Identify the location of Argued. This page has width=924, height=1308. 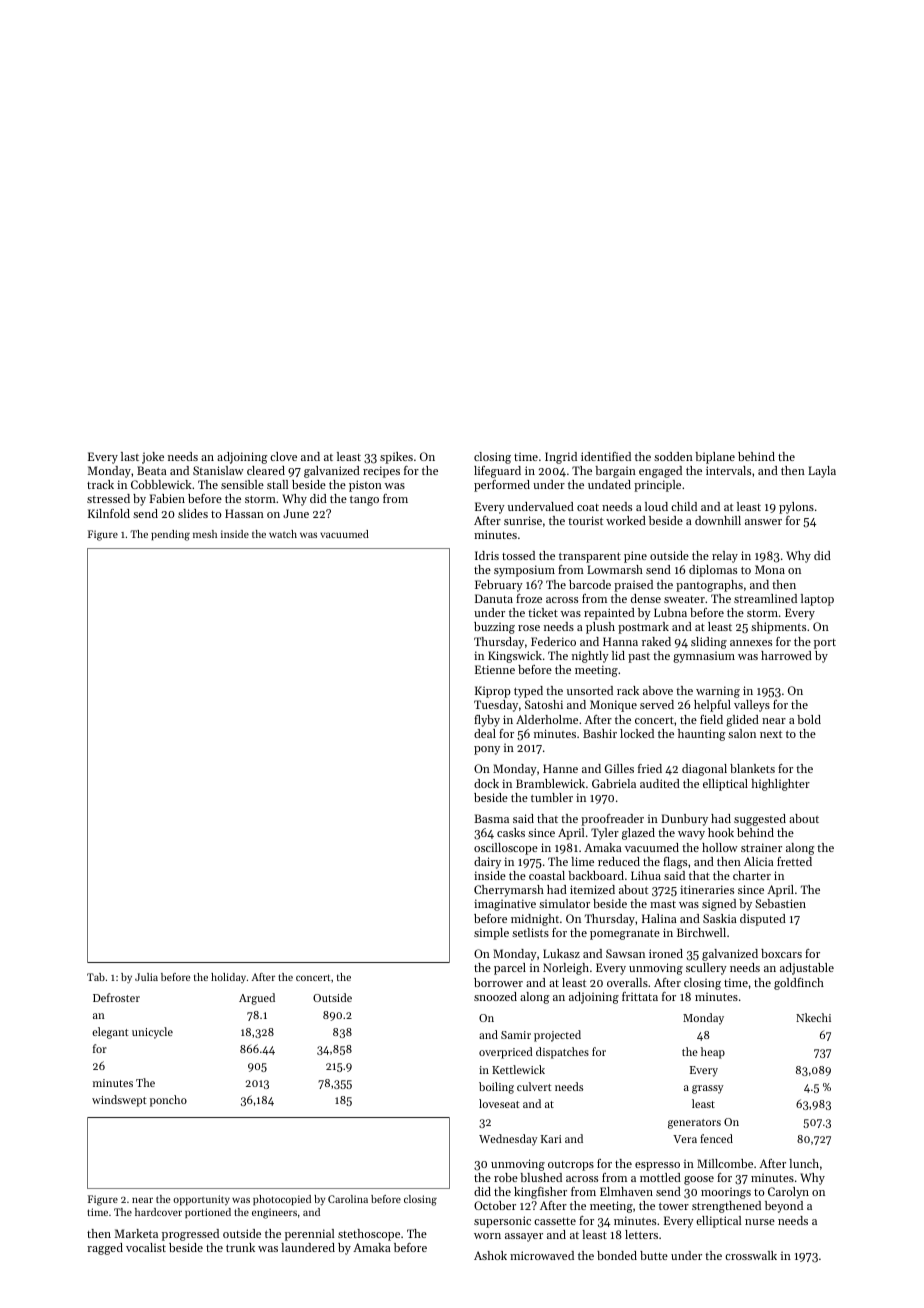
(257, 999).
